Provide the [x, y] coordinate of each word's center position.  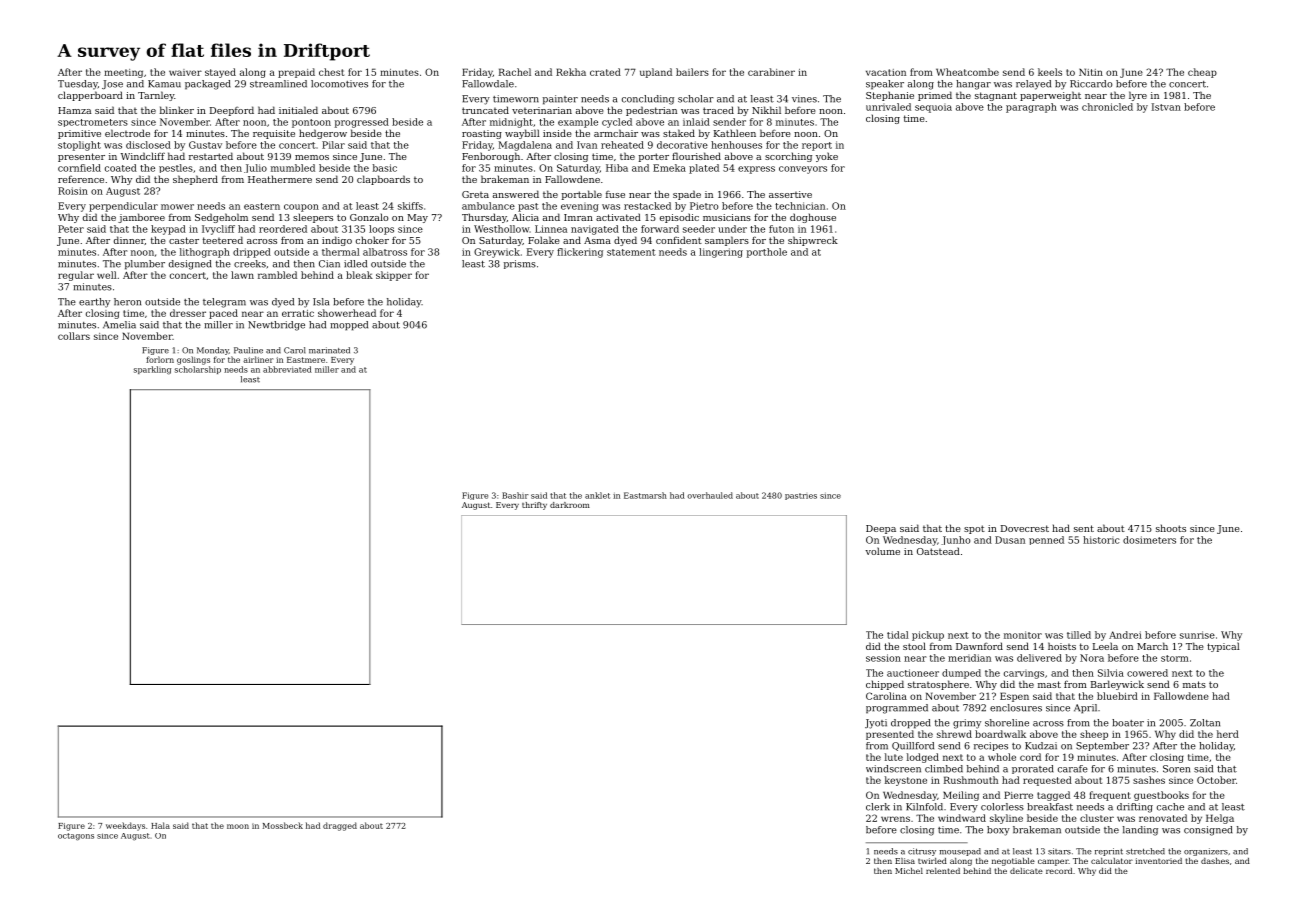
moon [238, 826]
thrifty [534, 506]
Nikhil [766, 110]
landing [1140, 831]
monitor [1023, 635]
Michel [909, 871]
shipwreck [813, 241]
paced [223, 314]
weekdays [125, 826]
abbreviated [287, 369]
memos [312, 157]
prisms [520, 264]
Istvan [1166, 107]
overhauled [710, 495]
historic [1101, 540]
